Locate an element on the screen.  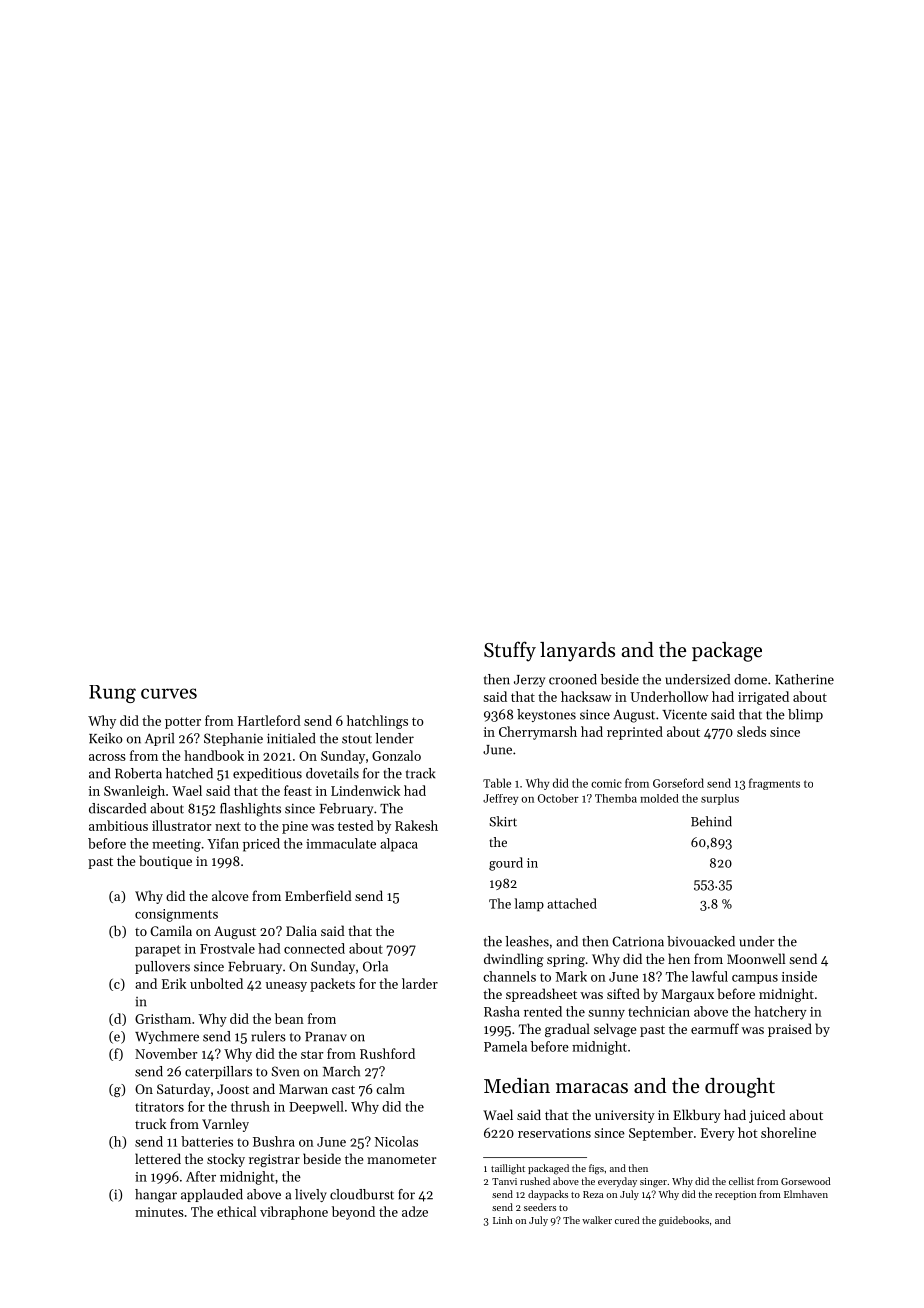
caterpillars is located at coordinates (218, 1072).
